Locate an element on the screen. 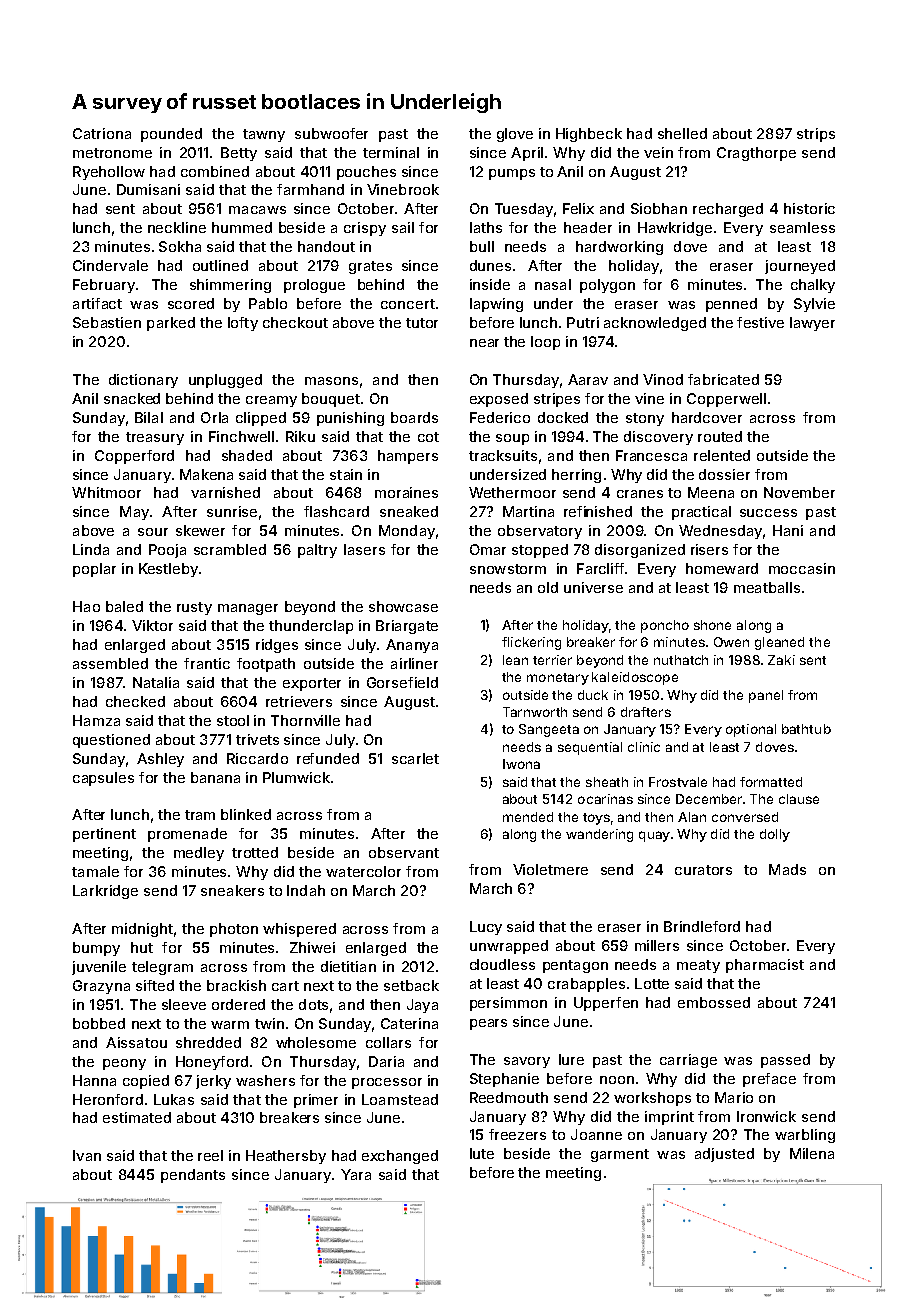 Image resolution: width=908 pixels, height=1316 pixels. dossier is located at coordinates (724, 474).
